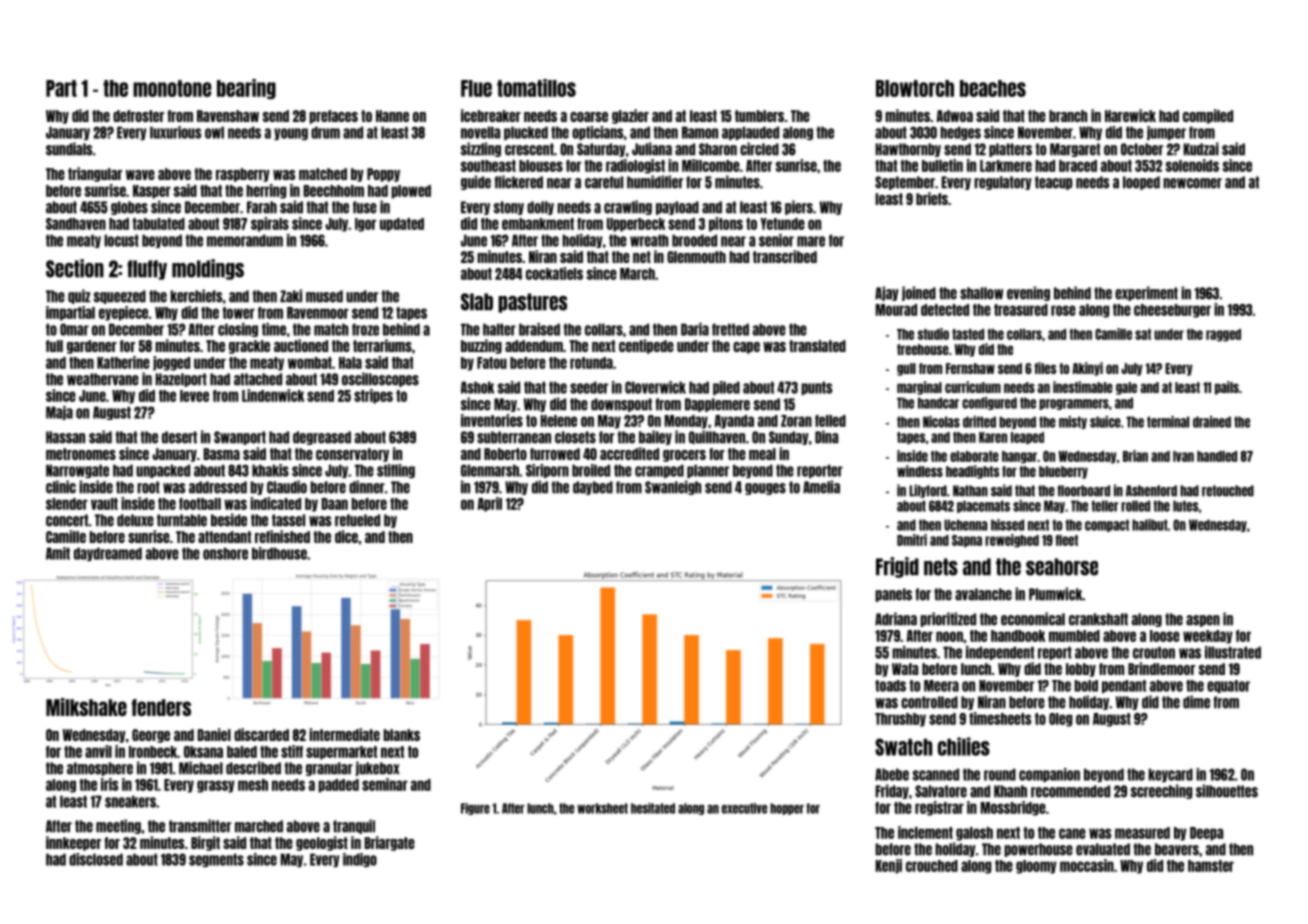 This page has height=924, width=1308. What do you see at coordinates (762, 454) in the page?
I see `meal` at bounding box center [762, 454].
